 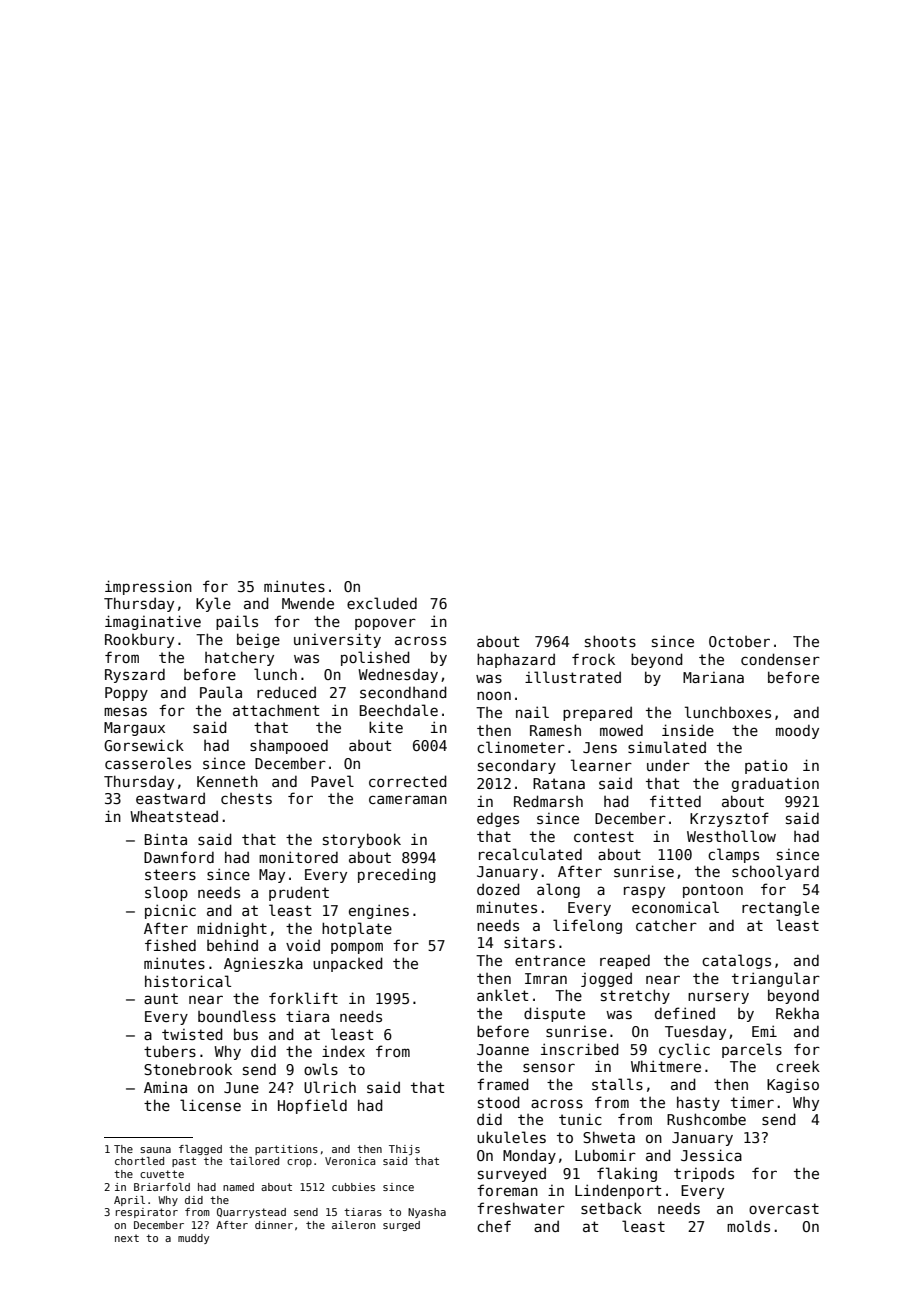 I want to click on aunt, so click(x=161, y=998).
